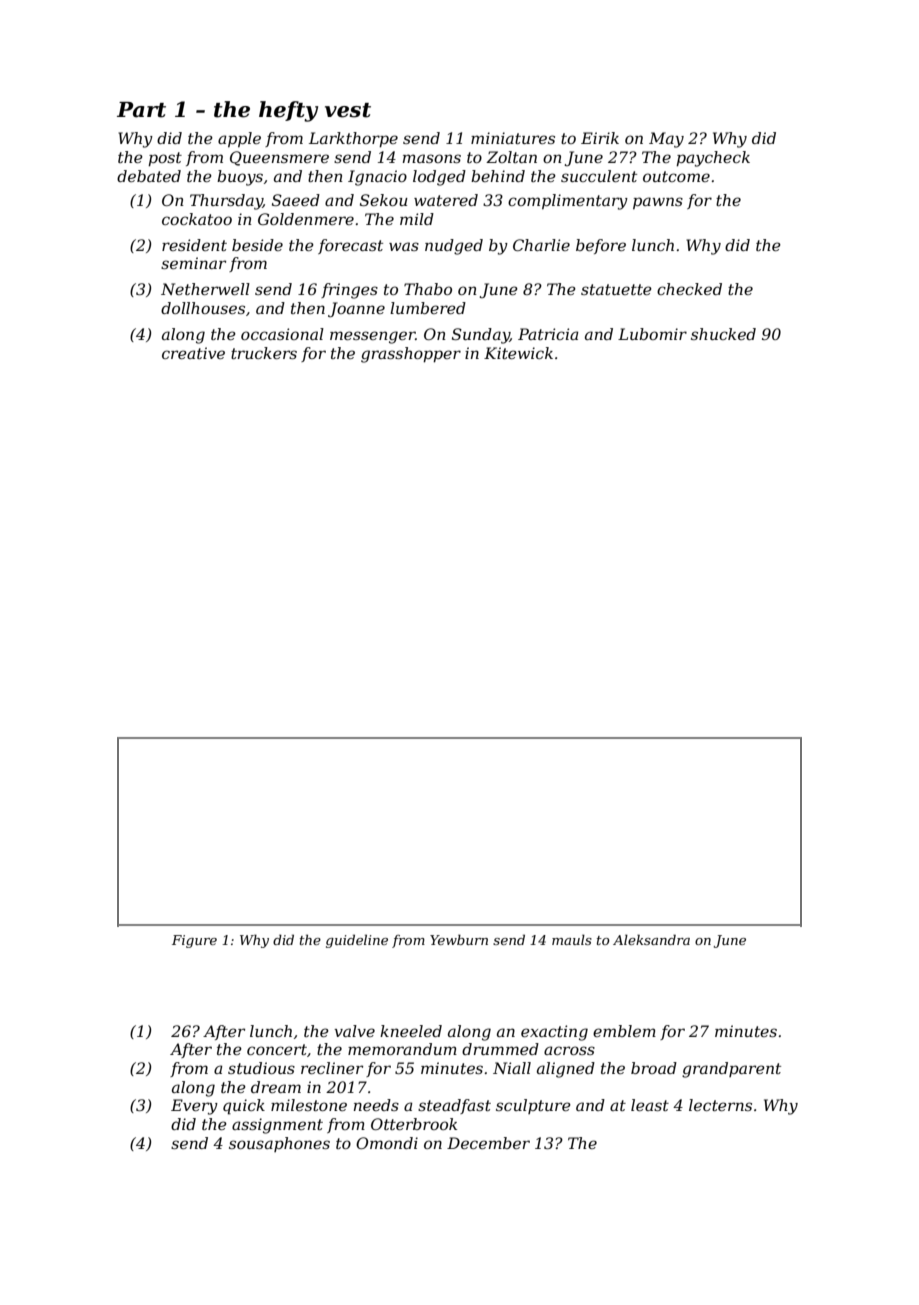  What do you see at coordinates (193, 353) in the screenshot?
I see `creative` at bounding box center [193, 353].
